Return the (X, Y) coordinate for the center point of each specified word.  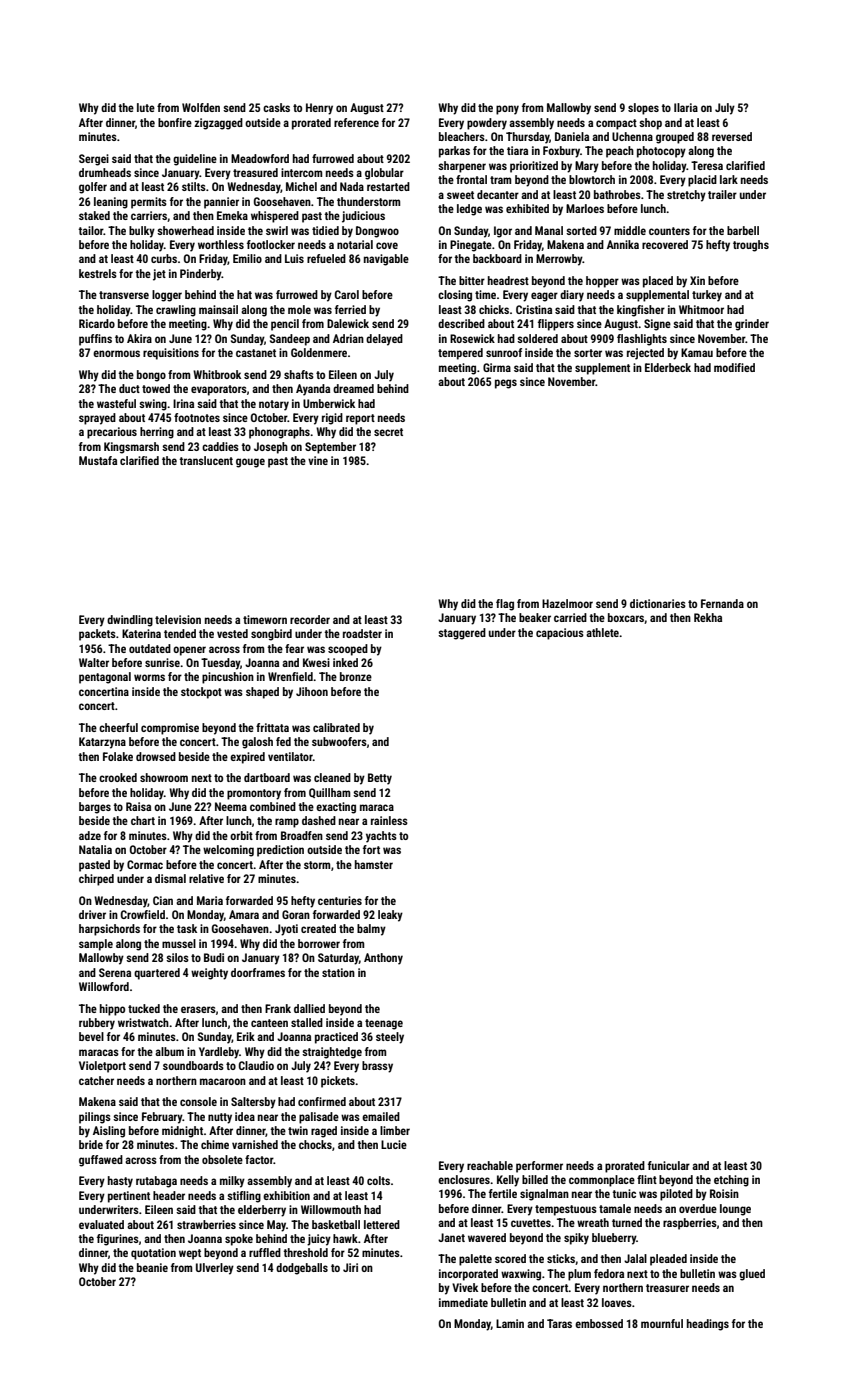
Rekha (708, 617)
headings (708, 1325)
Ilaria (686, 107)
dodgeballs (302, 1269)
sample (96, 945)
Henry (319, 109)
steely (390, 1038)
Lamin (510, 1323)
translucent (206, 460)
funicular (669, 1165)
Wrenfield (290, 676)
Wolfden (201, 107)
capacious (560, 634)
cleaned (332, 777)
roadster (362, 633)
